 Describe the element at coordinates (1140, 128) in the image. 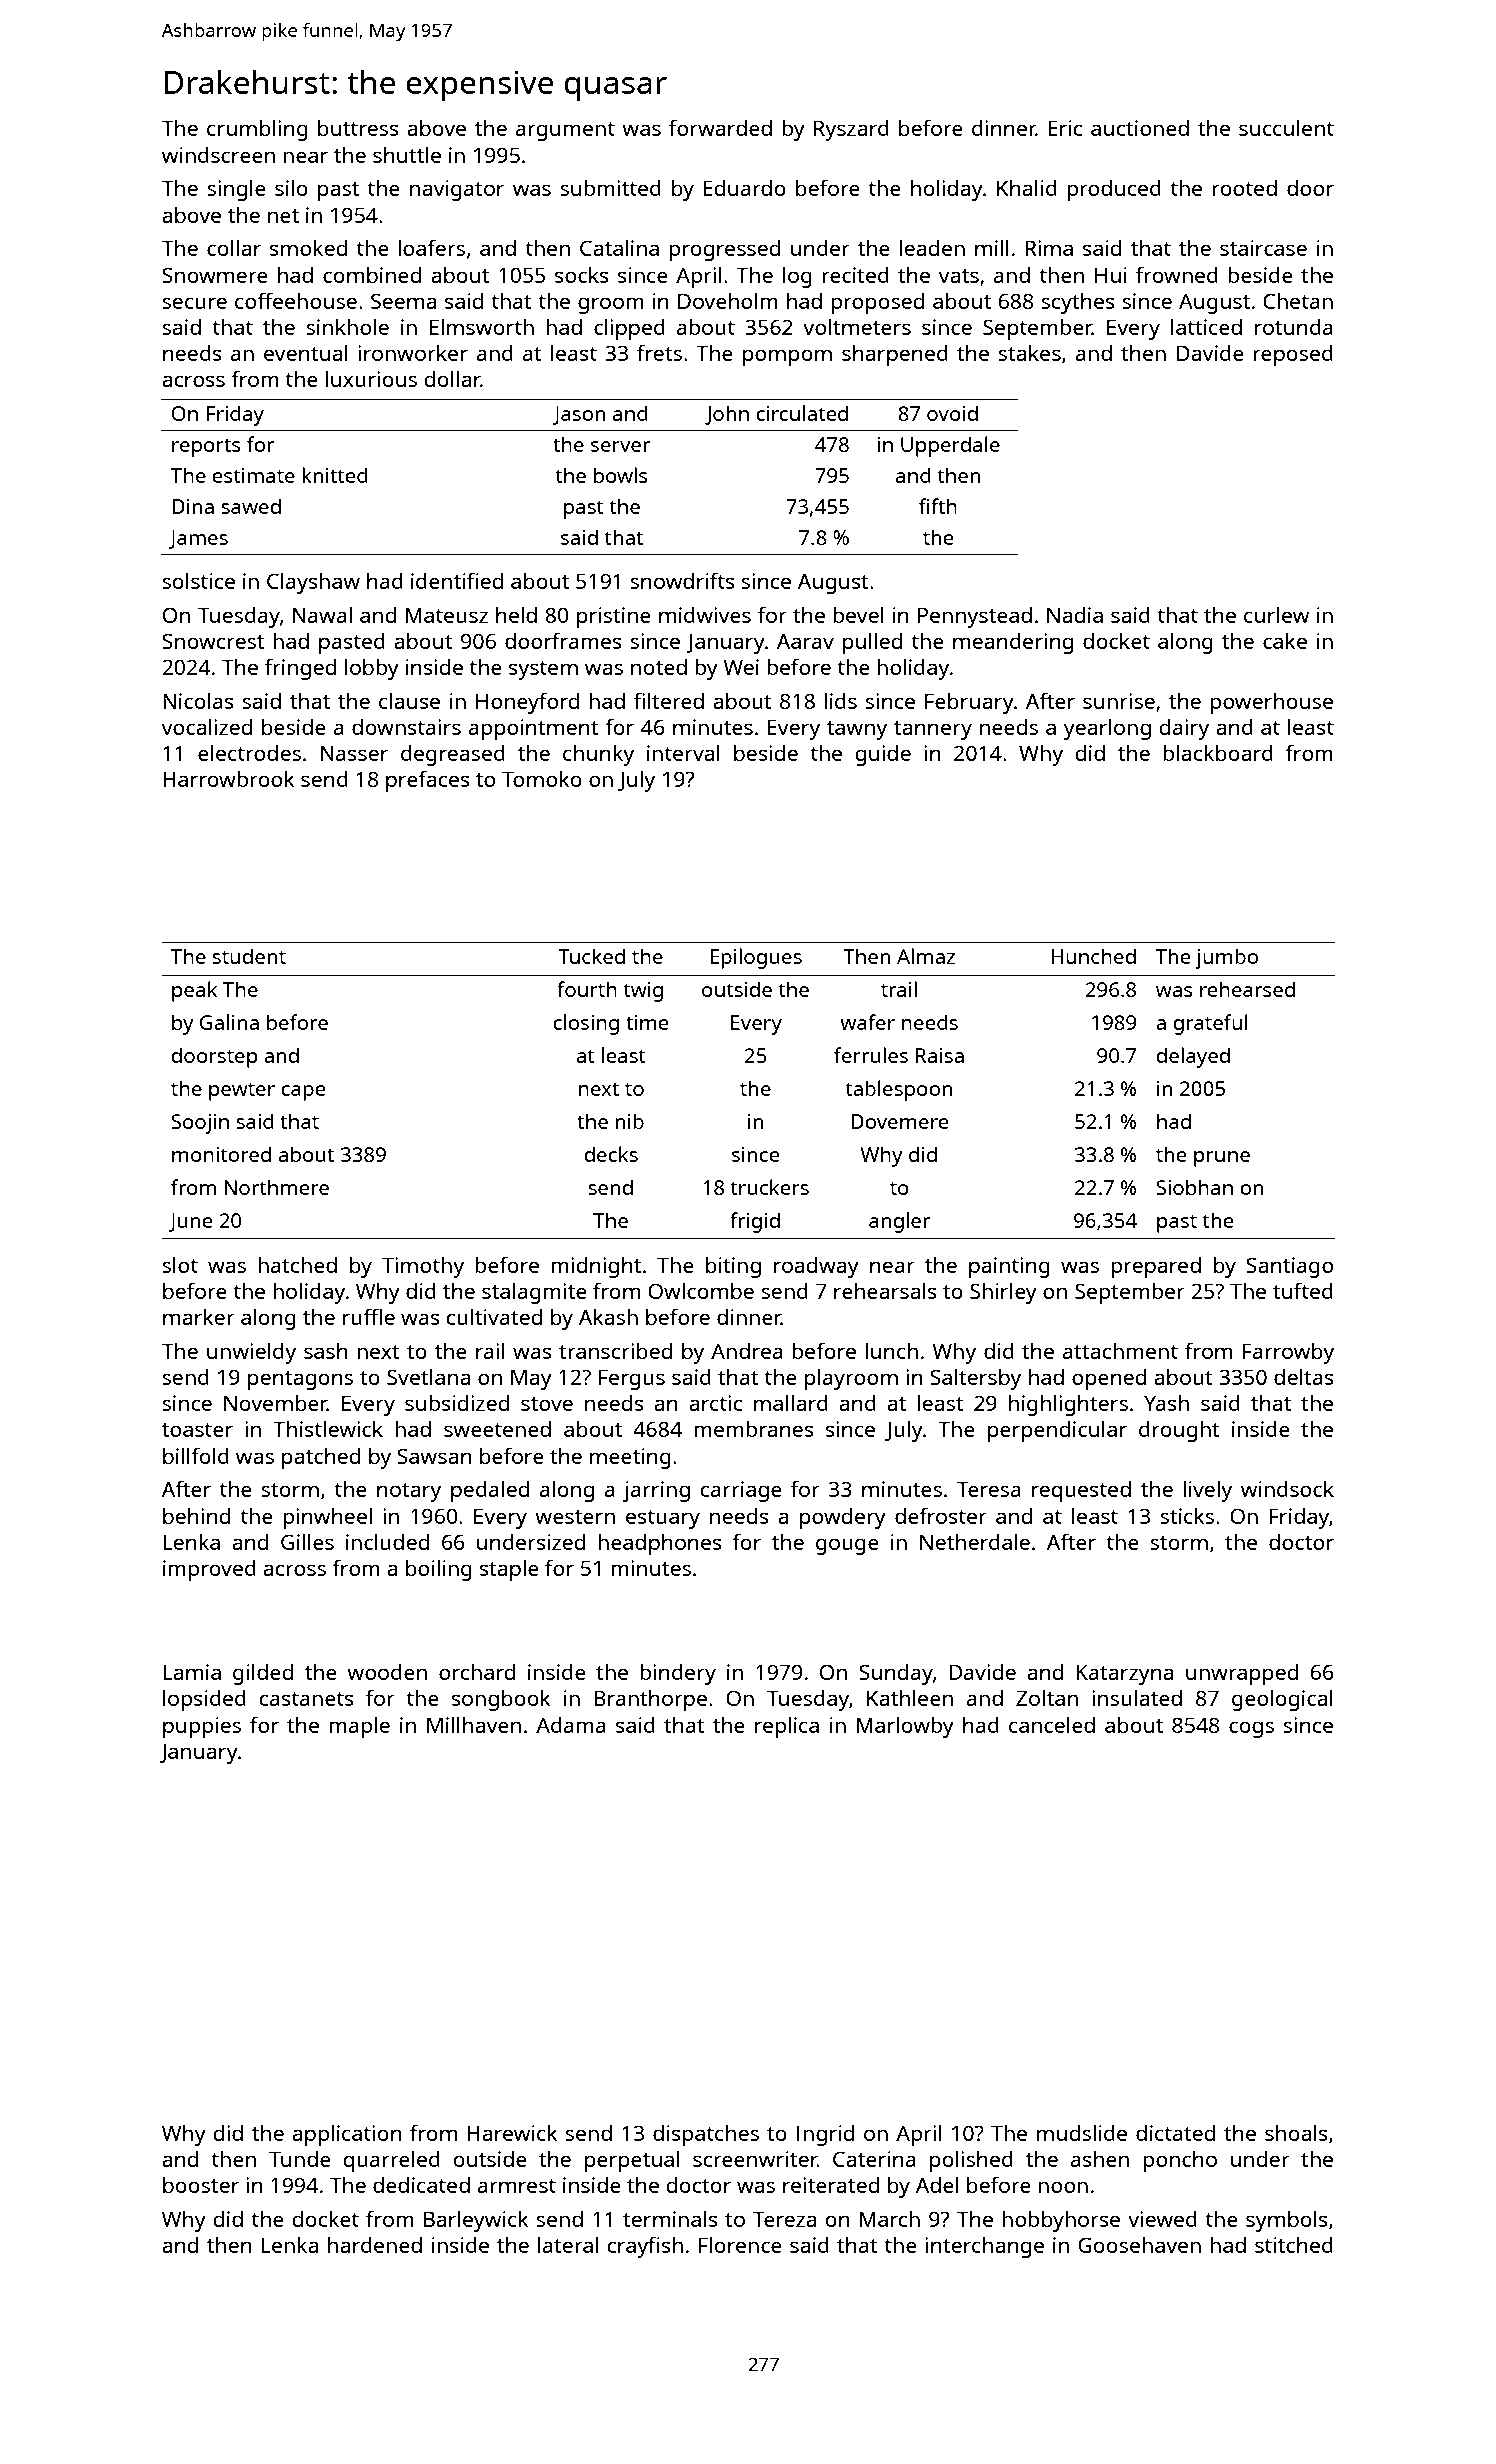

I see `auctioned` at that location.
